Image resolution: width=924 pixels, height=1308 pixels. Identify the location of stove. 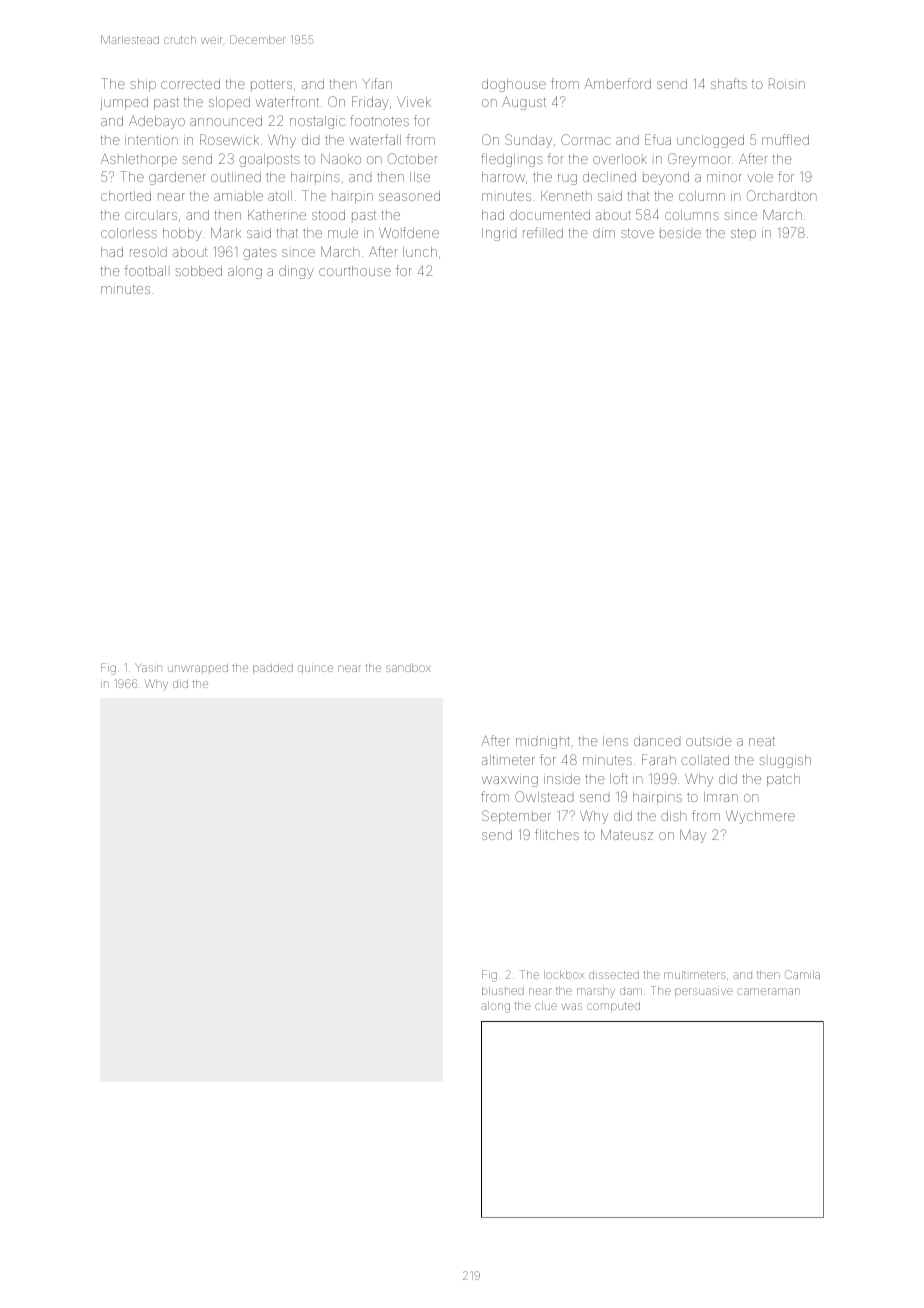
(637, 233).
